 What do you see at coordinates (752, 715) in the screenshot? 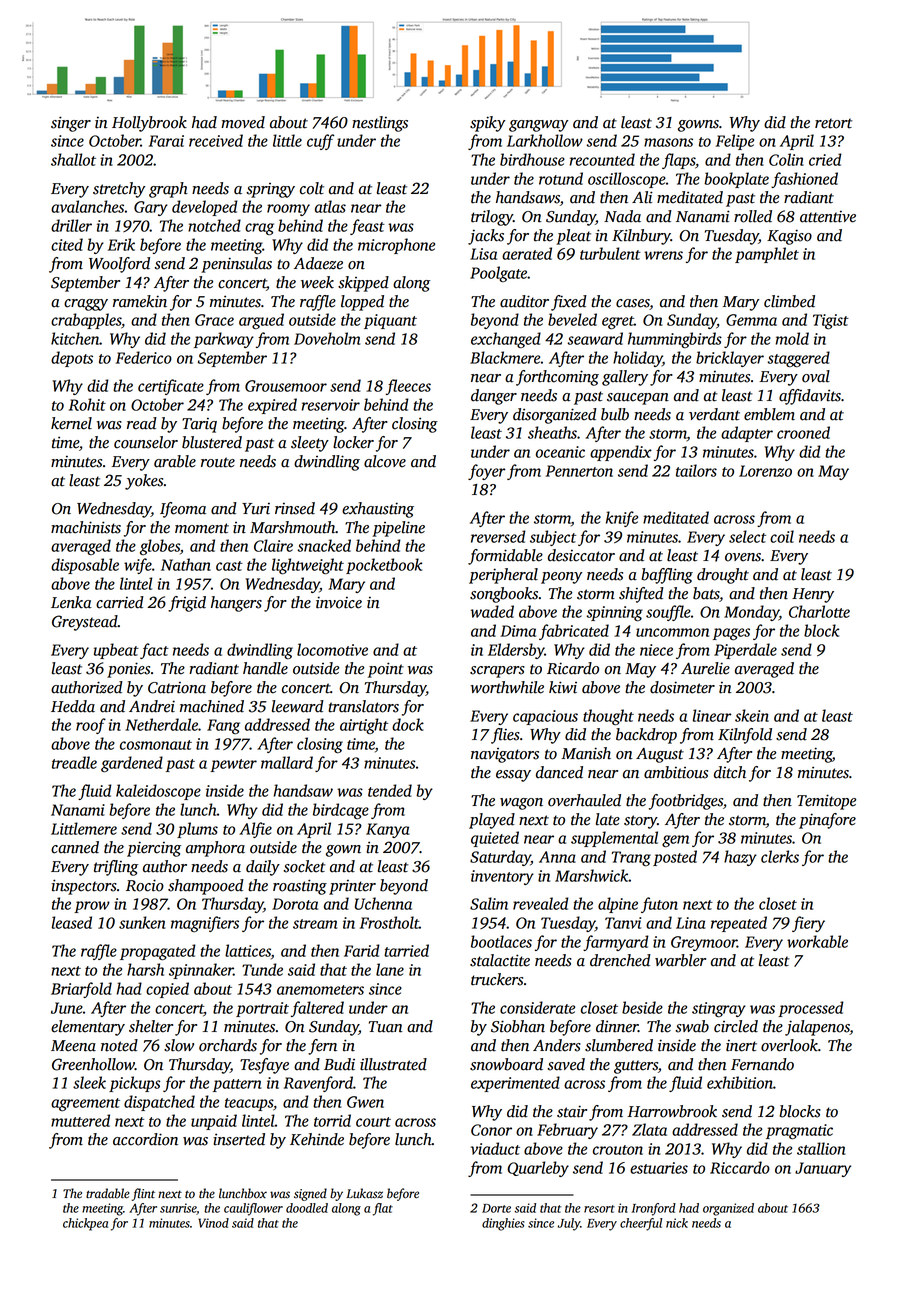
I see `skein` at bounding box center [752, 715].
